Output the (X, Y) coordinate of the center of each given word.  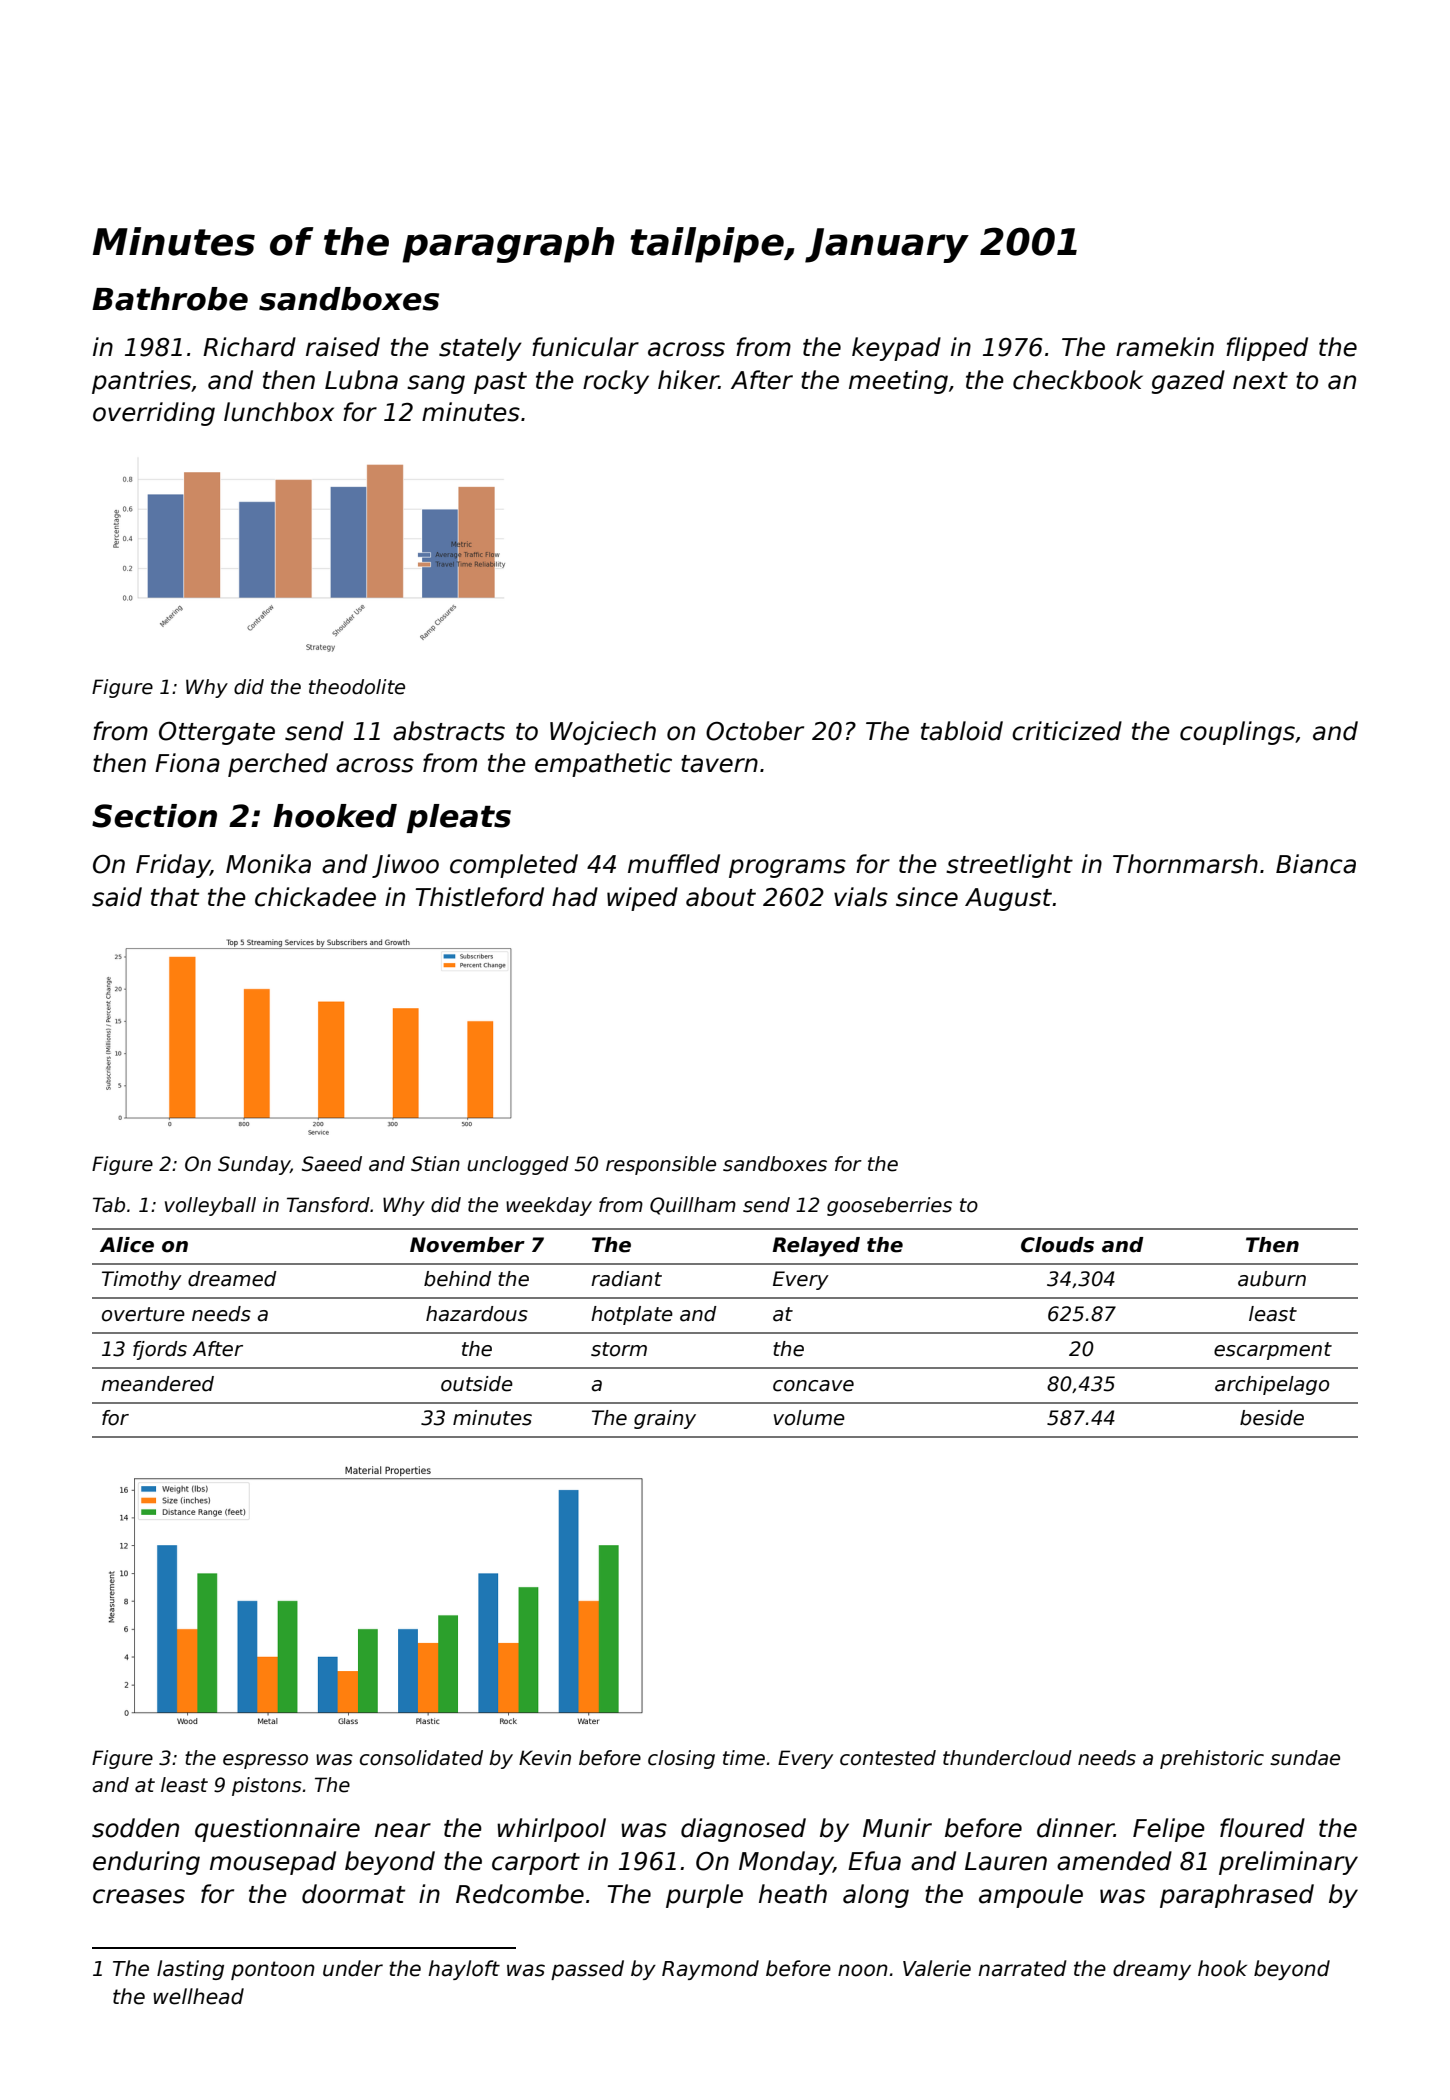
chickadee (315, 897)
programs (787, 868)
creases (139, 1896)
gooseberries (889, 1206)
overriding (154, 414)
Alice (127, 1245)
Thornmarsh (1185, 864)
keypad (896, 349)
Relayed (816, 1247)
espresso (265, 1761)
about (721, 897)
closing (681, 1759)
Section (154, 816)
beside (1272, 1418)
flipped (1267, 349)
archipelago (1272, 1385)
